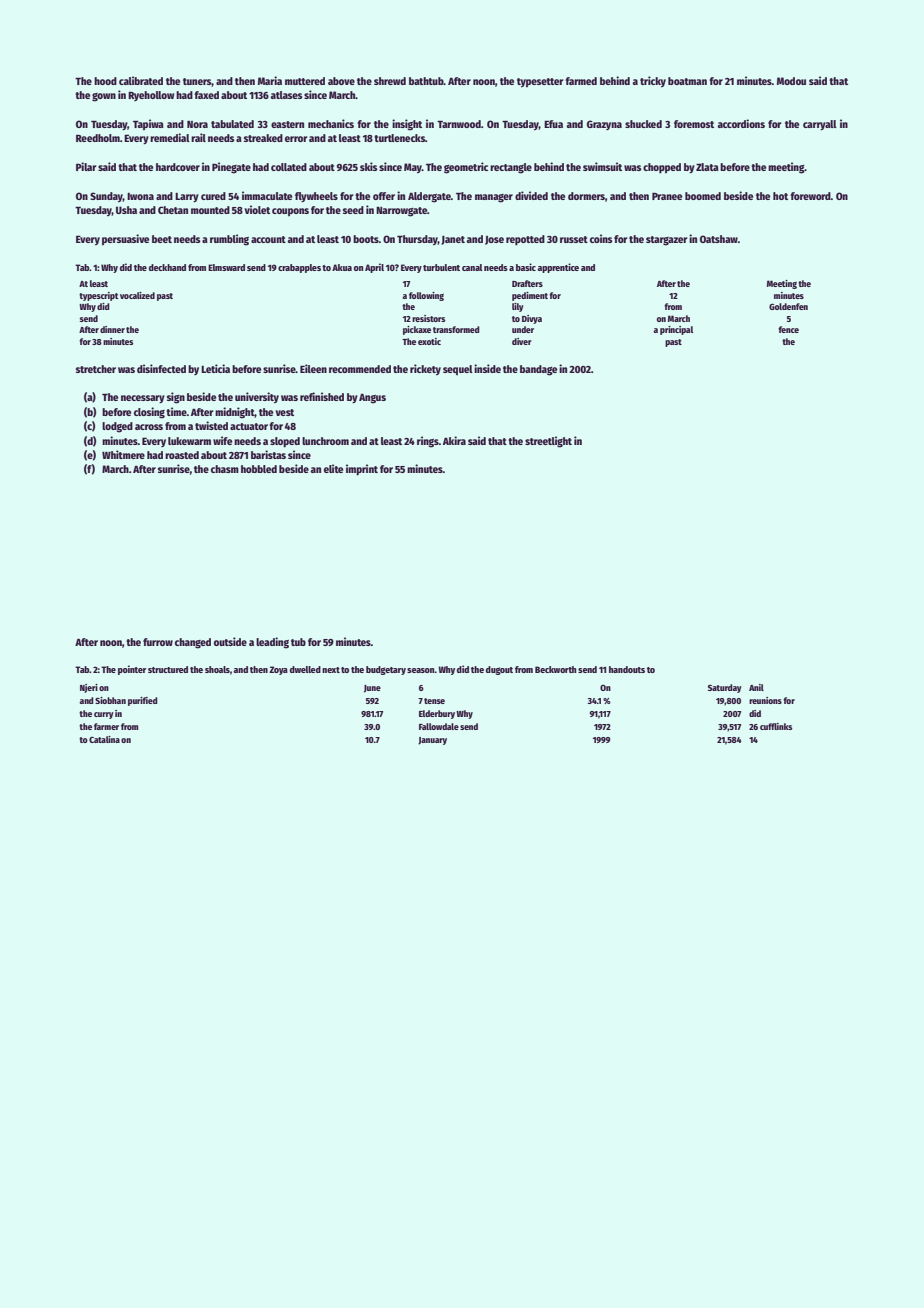 This image has height=1308, width=924. What do you see at coordinates (453, 240) in the image?
I see `Janet` at bounding box center [453, 240].
